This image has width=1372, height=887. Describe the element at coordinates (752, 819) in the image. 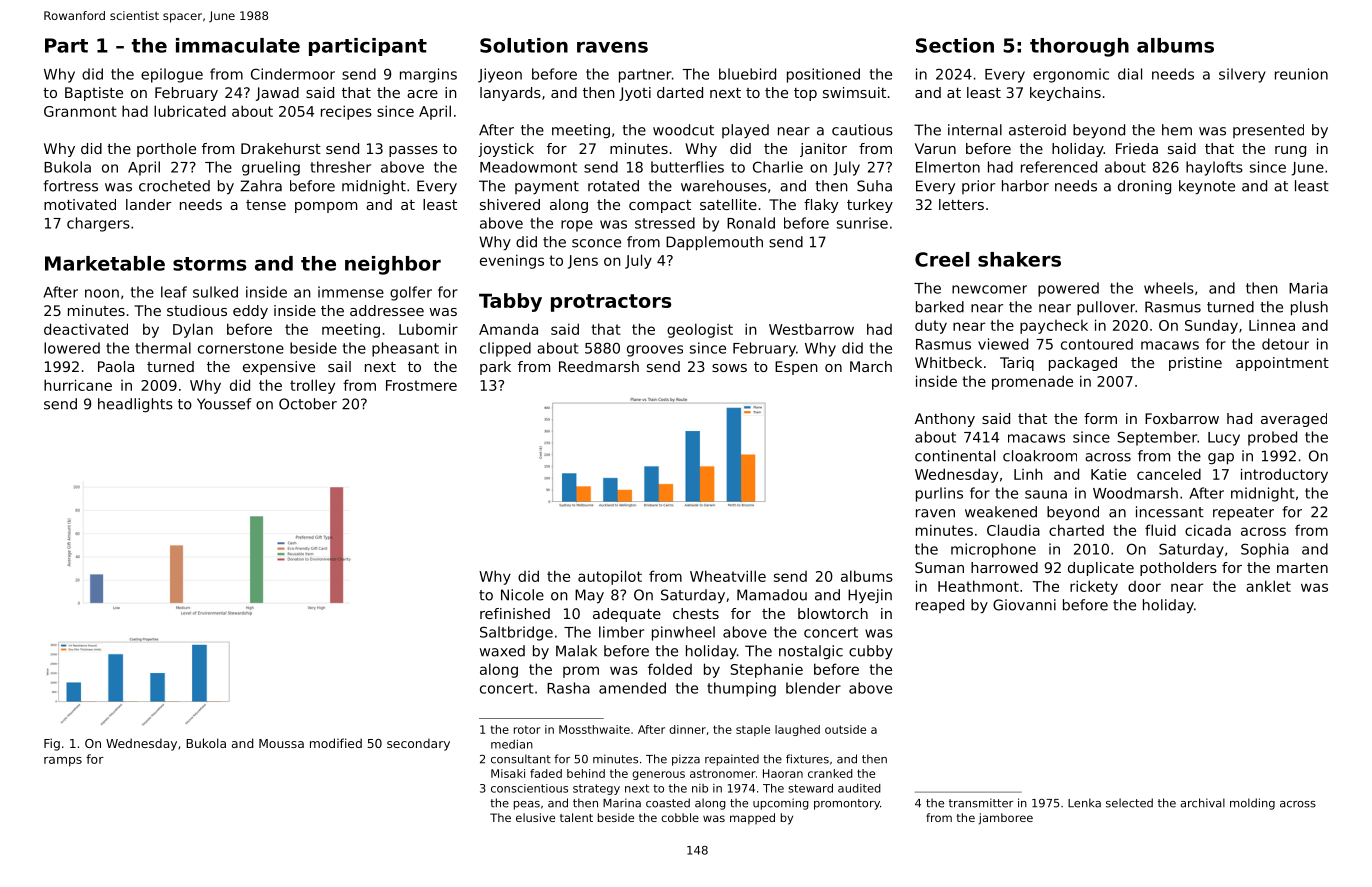

I see `mapped` at that location.
